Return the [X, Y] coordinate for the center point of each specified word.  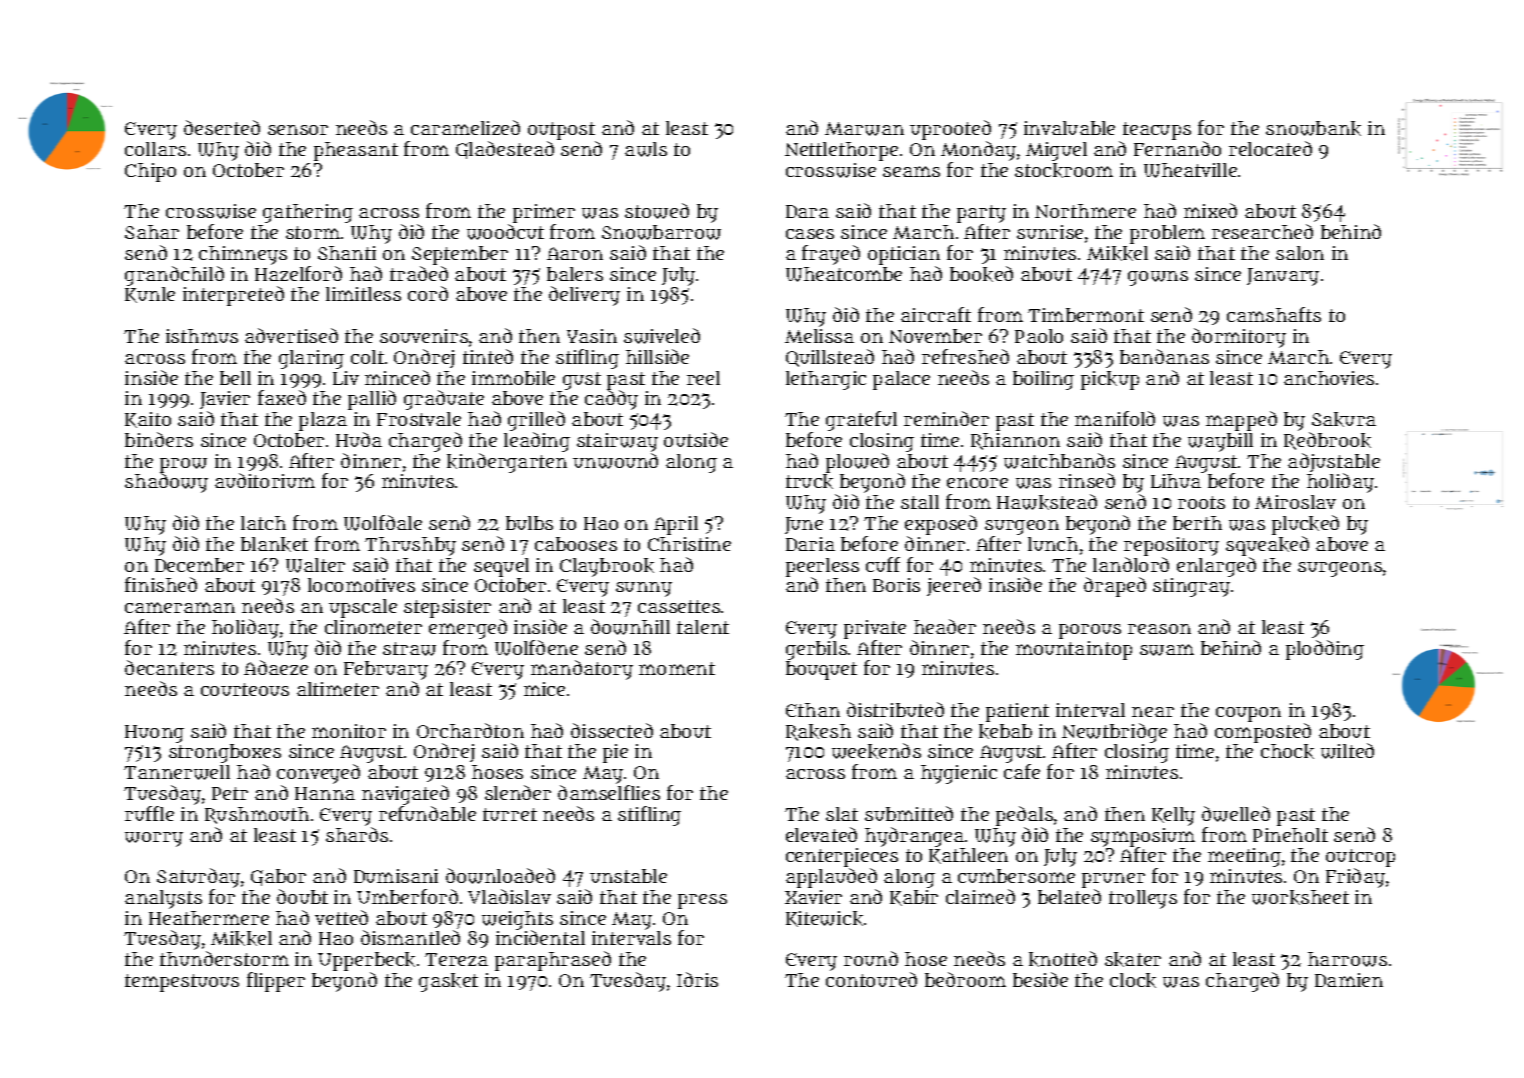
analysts [163, 899]
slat [842, 814]
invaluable [1069, 128]
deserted [222, 127]
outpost [561, 131]
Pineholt [1290, 835]
